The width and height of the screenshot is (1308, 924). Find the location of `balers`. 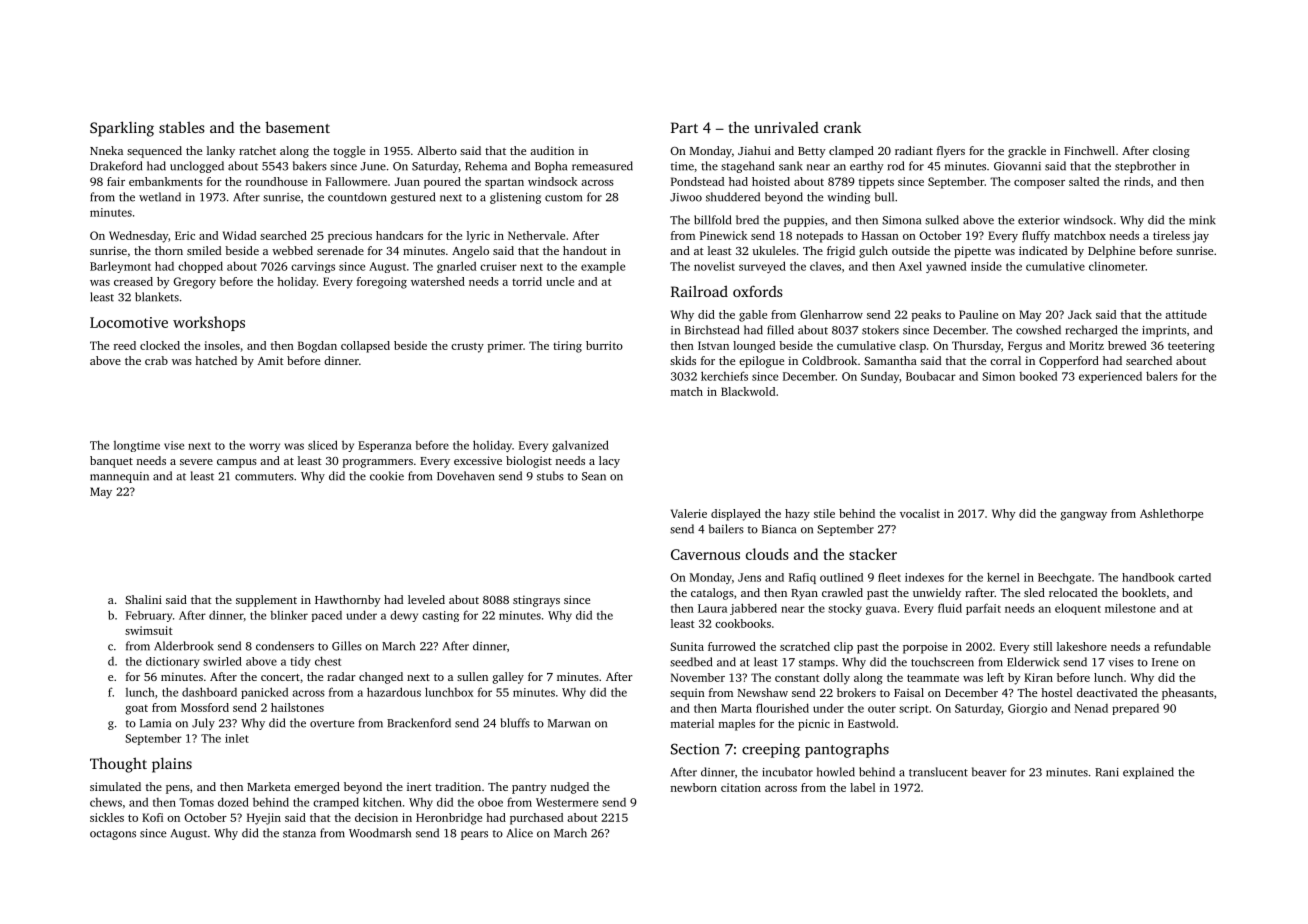

balers is located at coordinates (1162, 376).
